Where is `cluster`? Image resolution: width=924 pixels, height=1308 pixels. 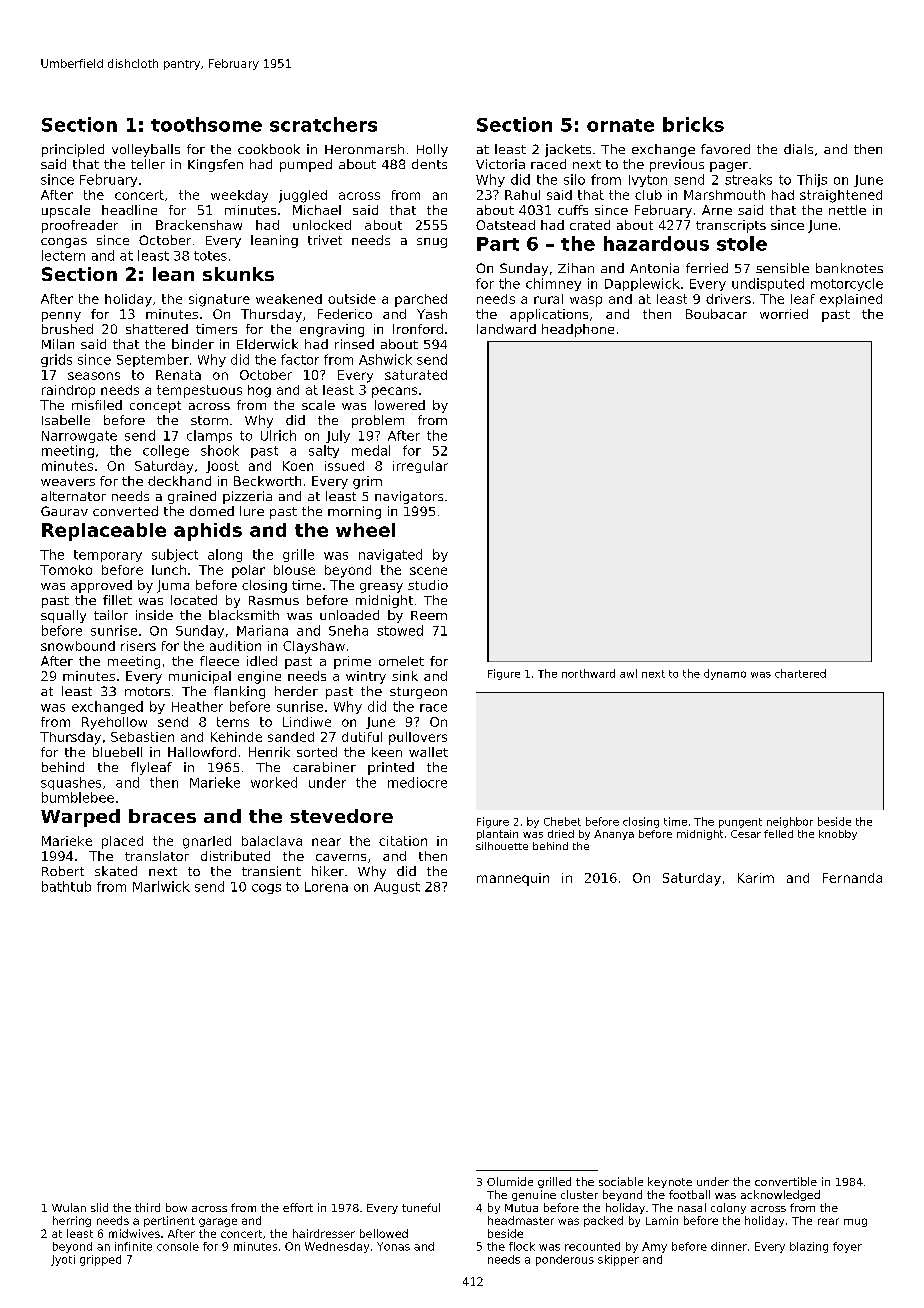 cluster is located at coordinates (579, 1194).
